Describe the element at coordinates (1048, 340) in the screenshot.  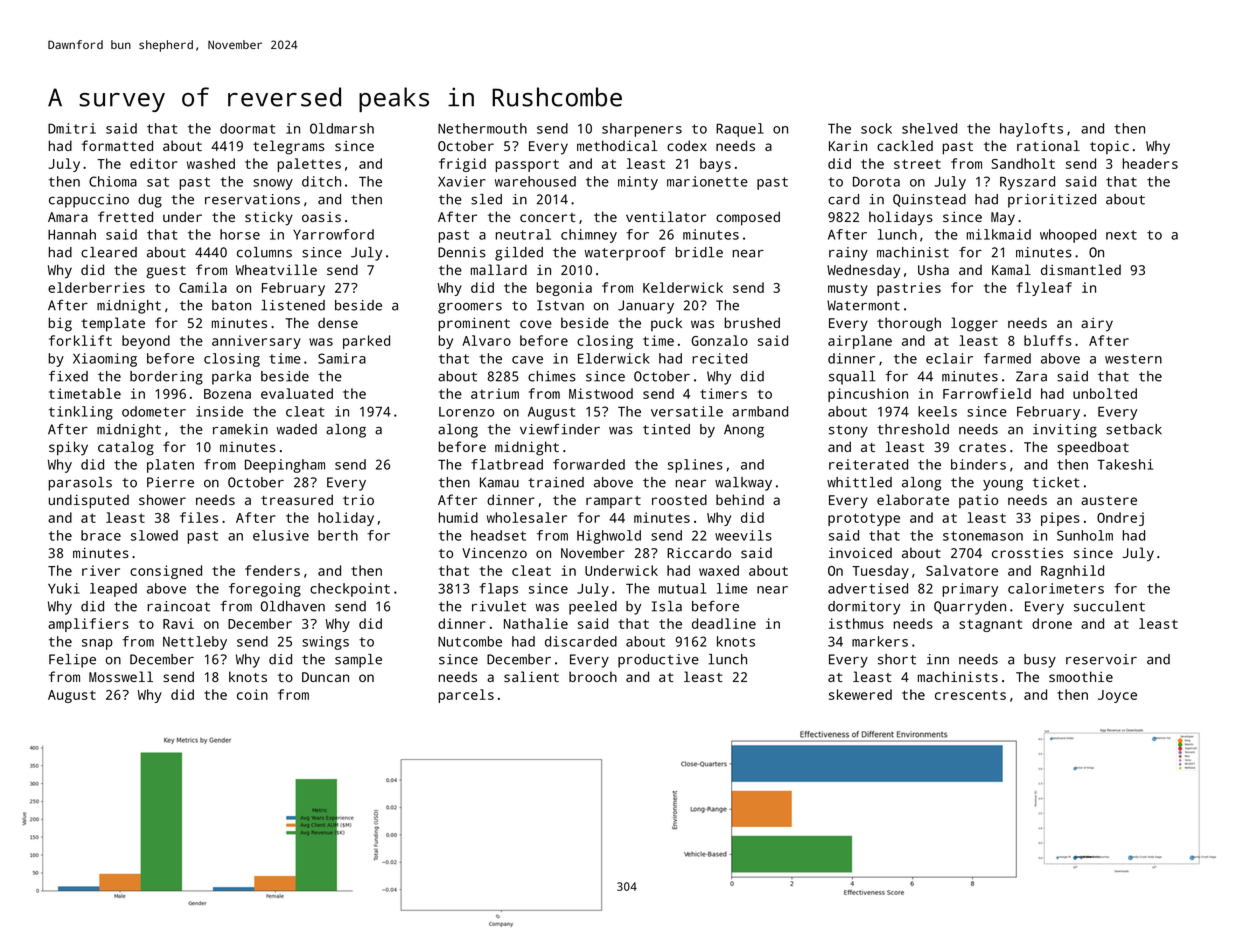
I see `bluffs` at that location.
